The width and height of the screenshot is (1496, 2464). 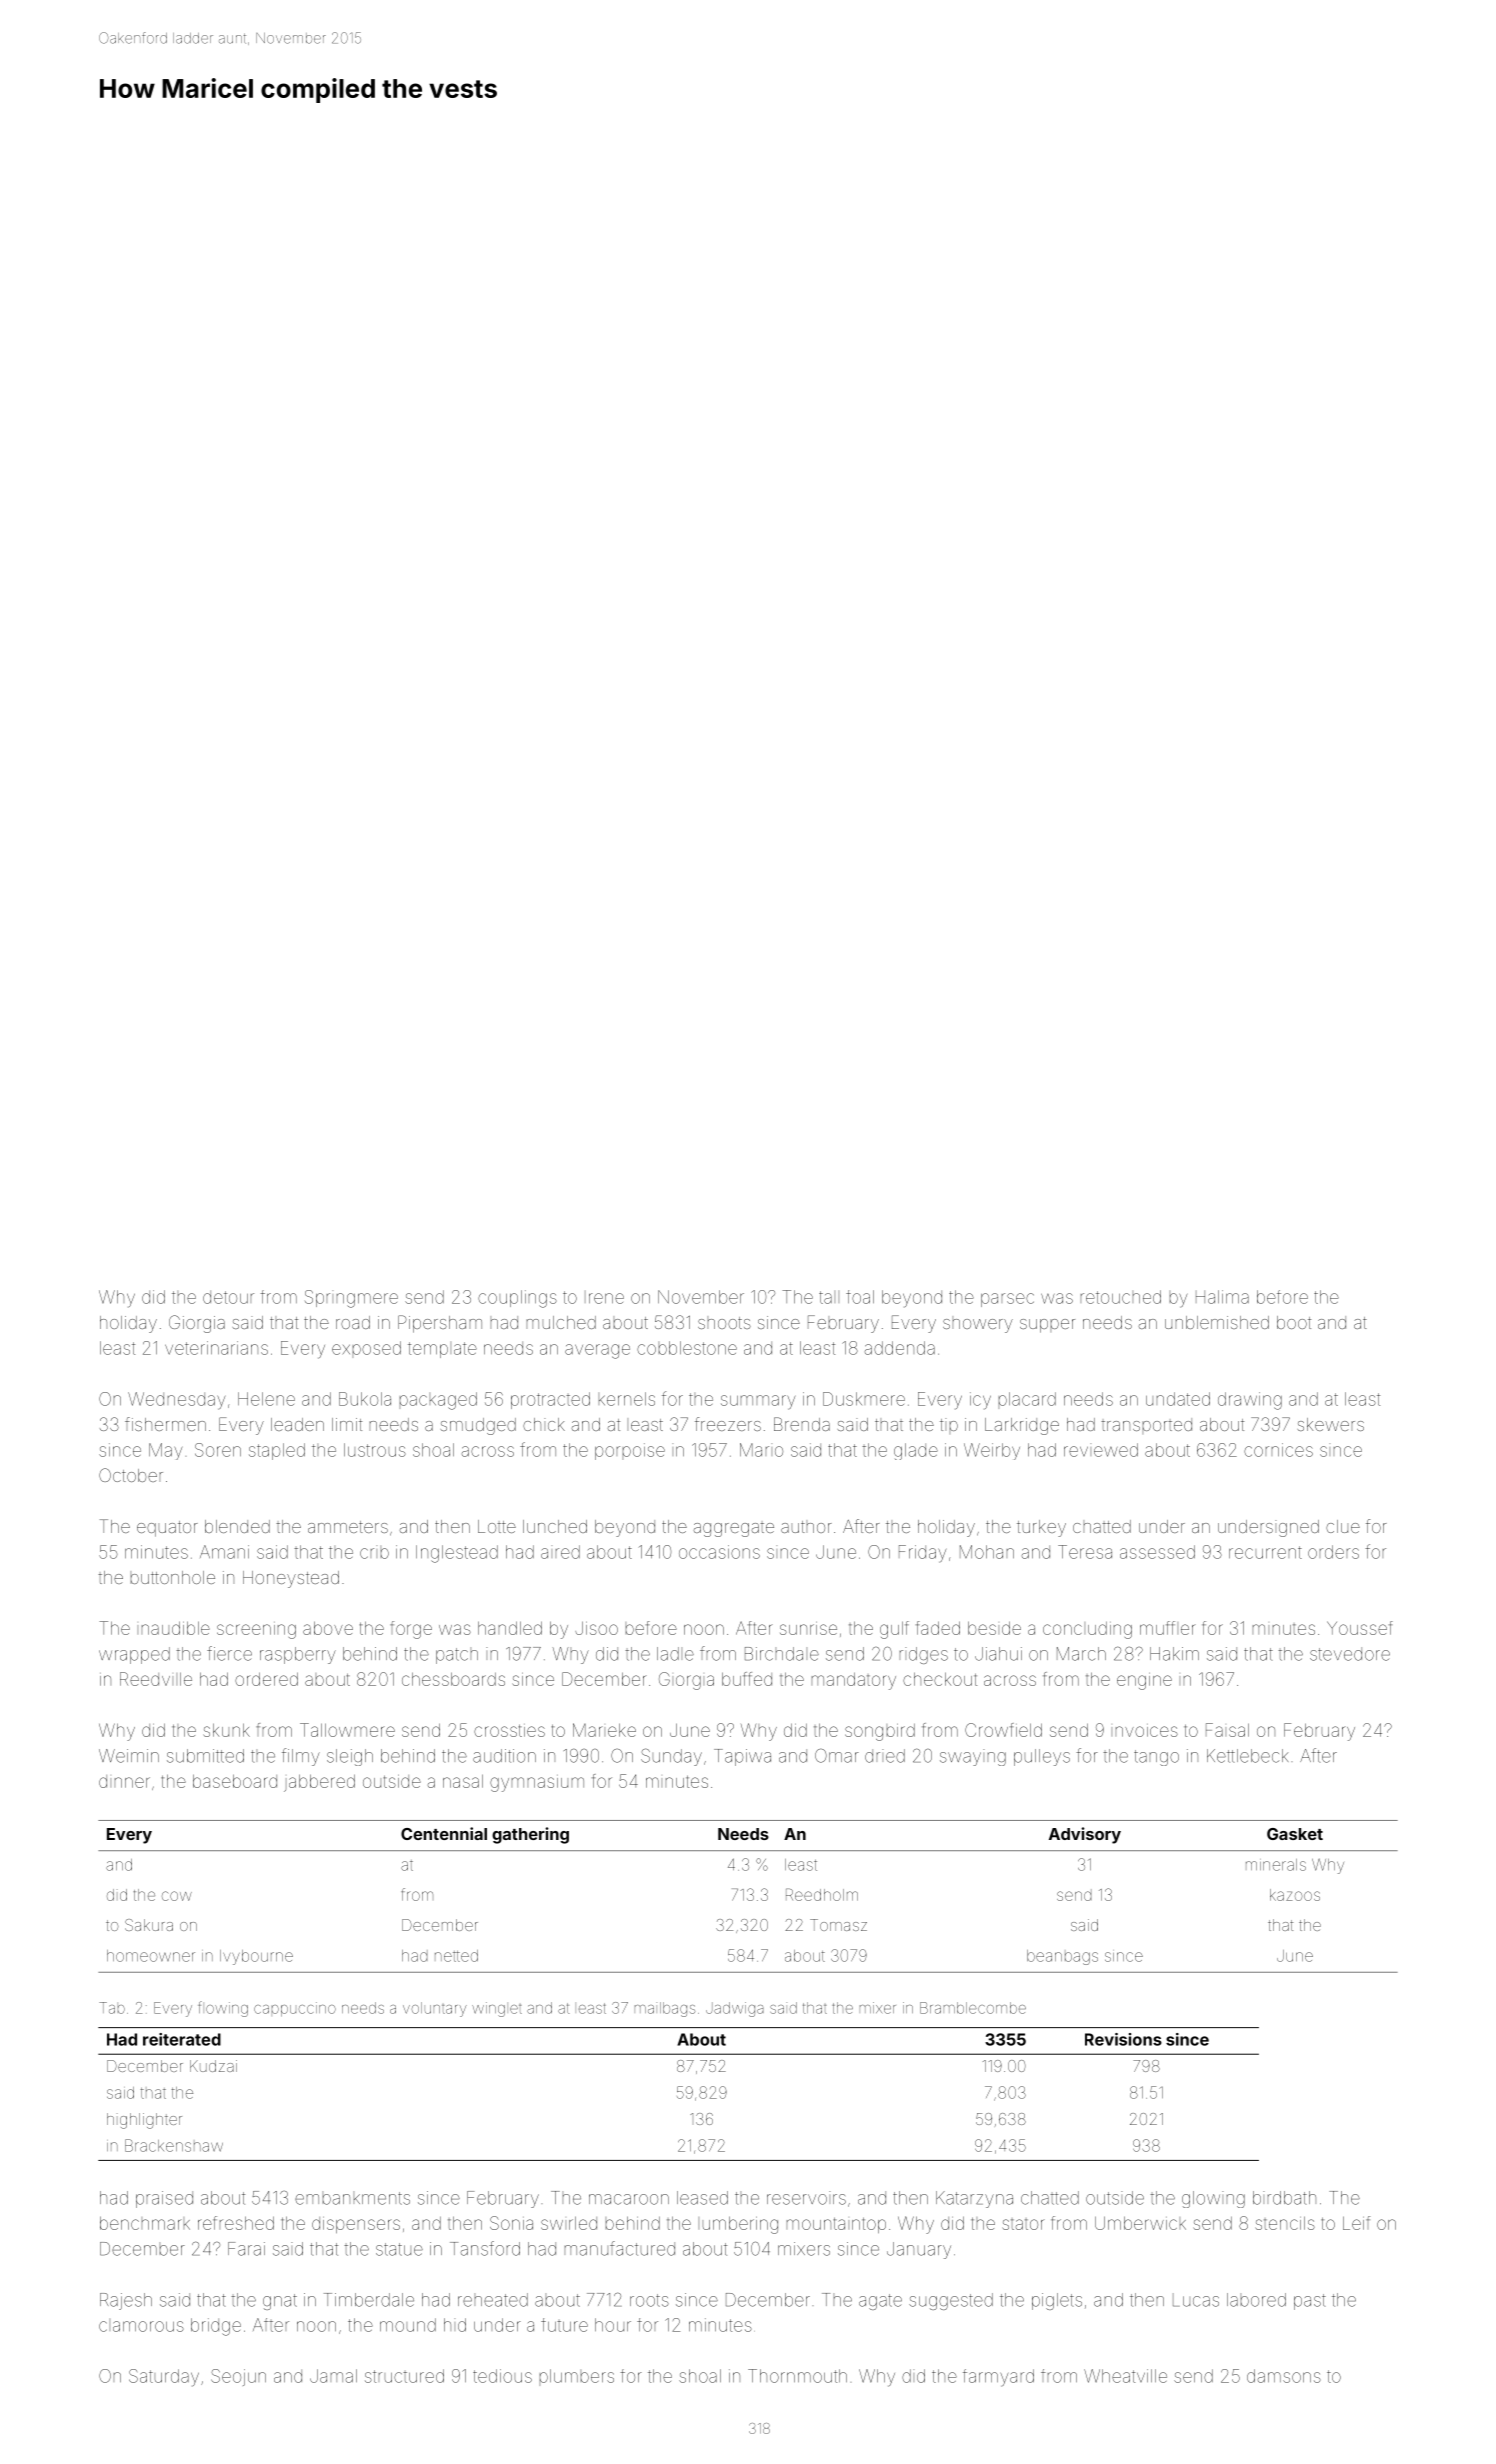 I want to click on boot, so click(x=1294, y=1322).
